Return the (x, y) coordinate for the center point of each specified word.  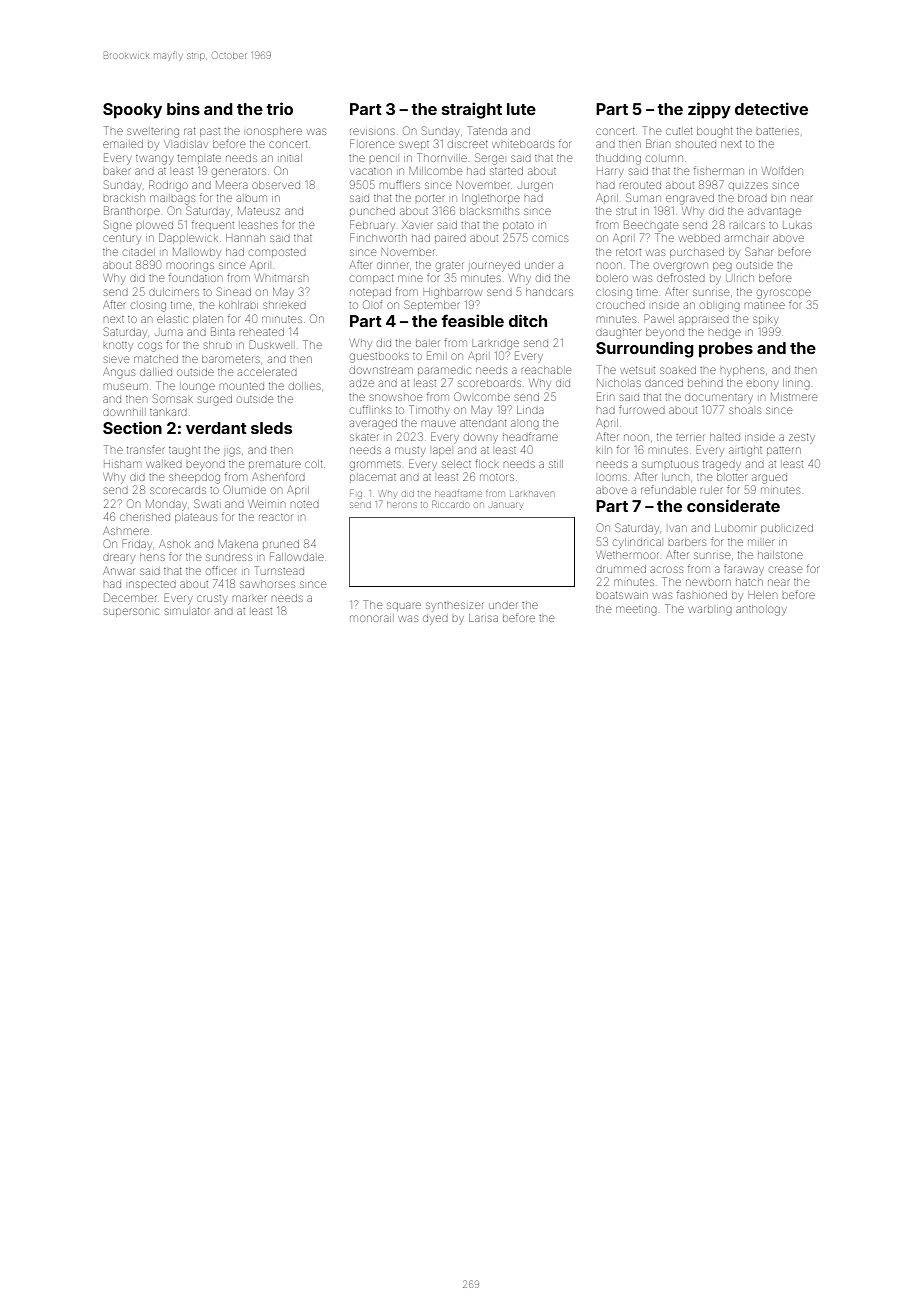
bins (183, 108)
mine (410, 278)
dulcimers (174, 292)
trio (279, 108)
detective (771, 108)
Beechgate (651, 226)
